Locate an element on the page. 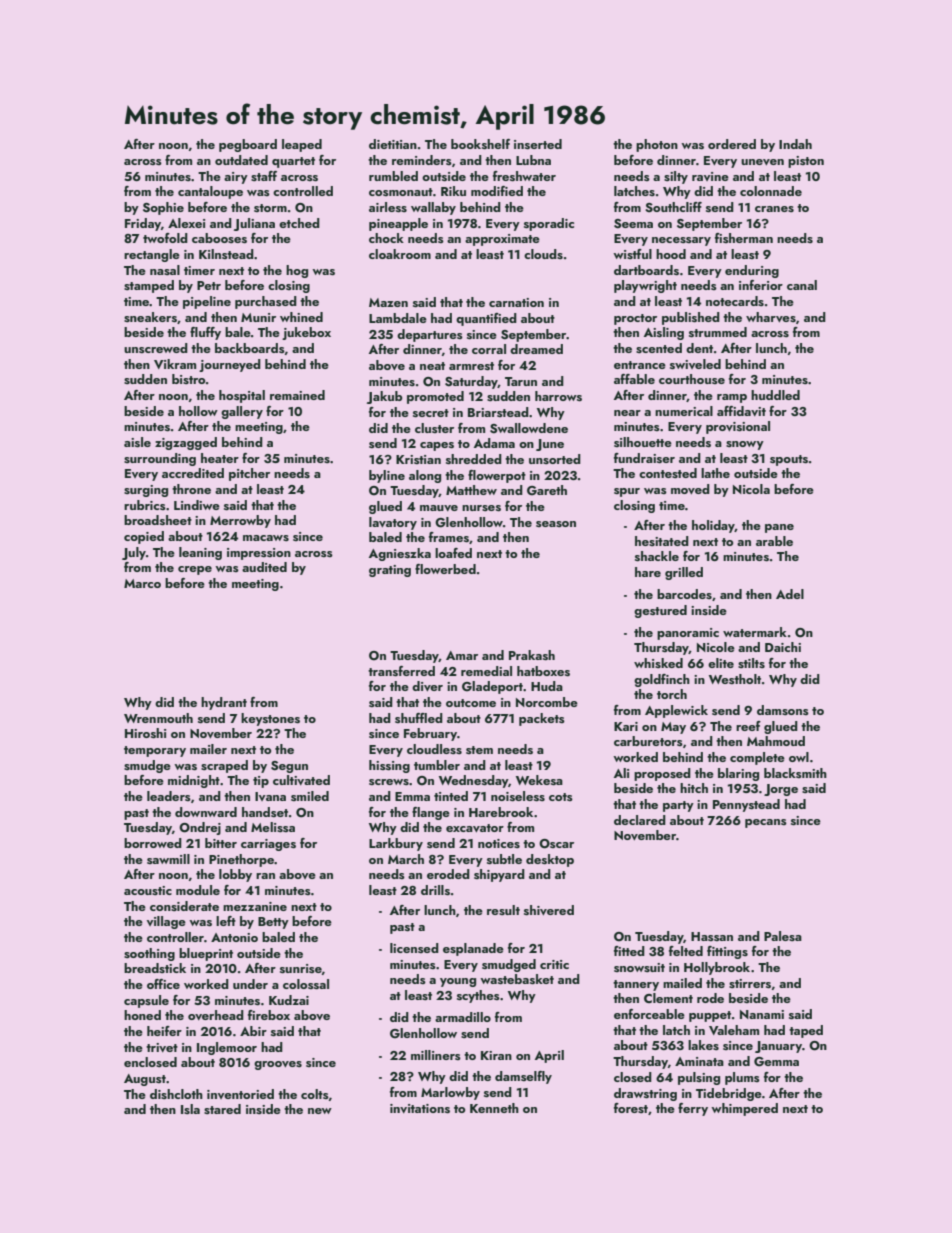 This image has height=1233, width=952. lavatory is located at coordinates (393, 523).
